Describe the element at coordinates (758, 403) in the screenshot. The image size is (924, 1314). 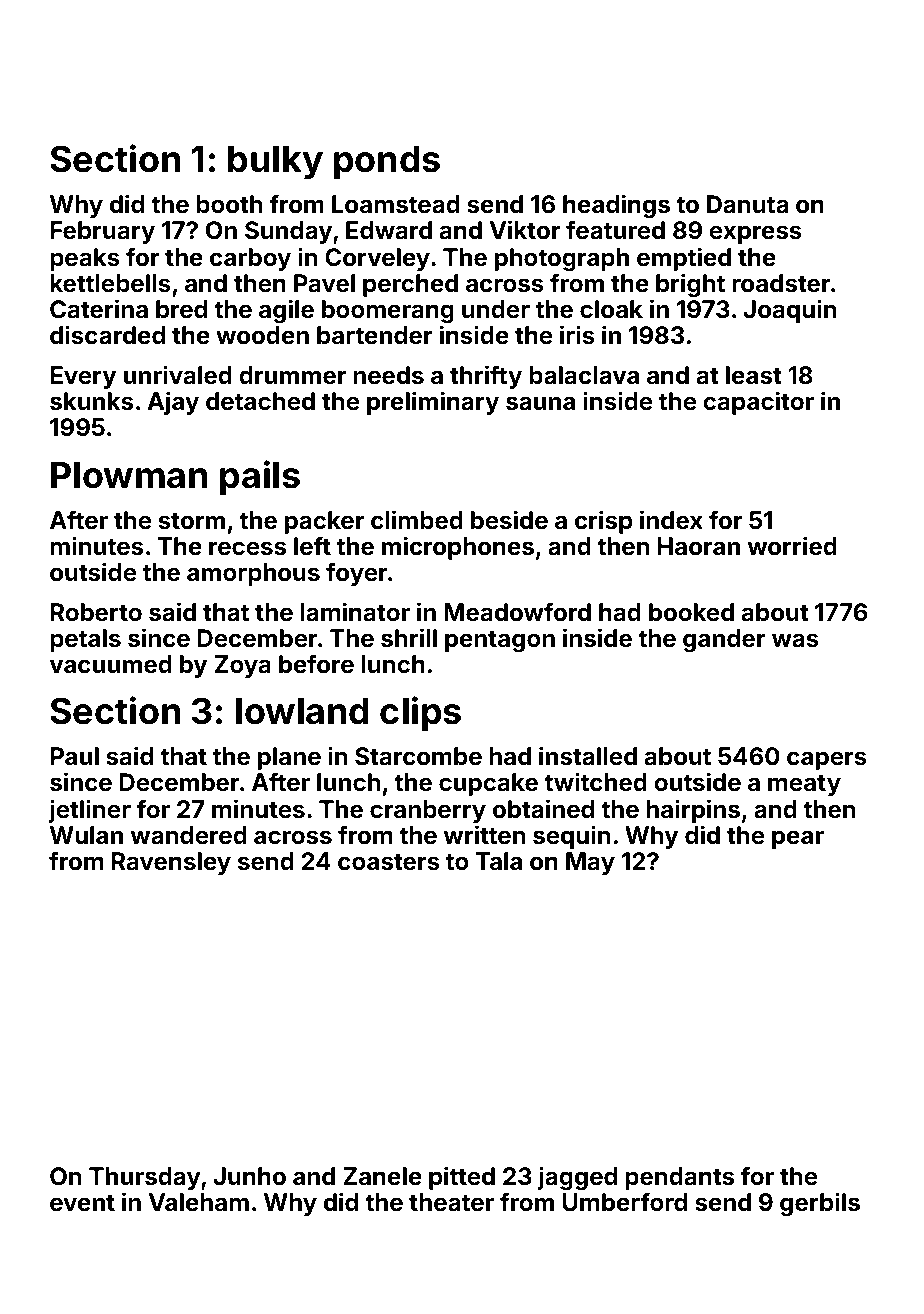
I see `capacitor` at that location.
